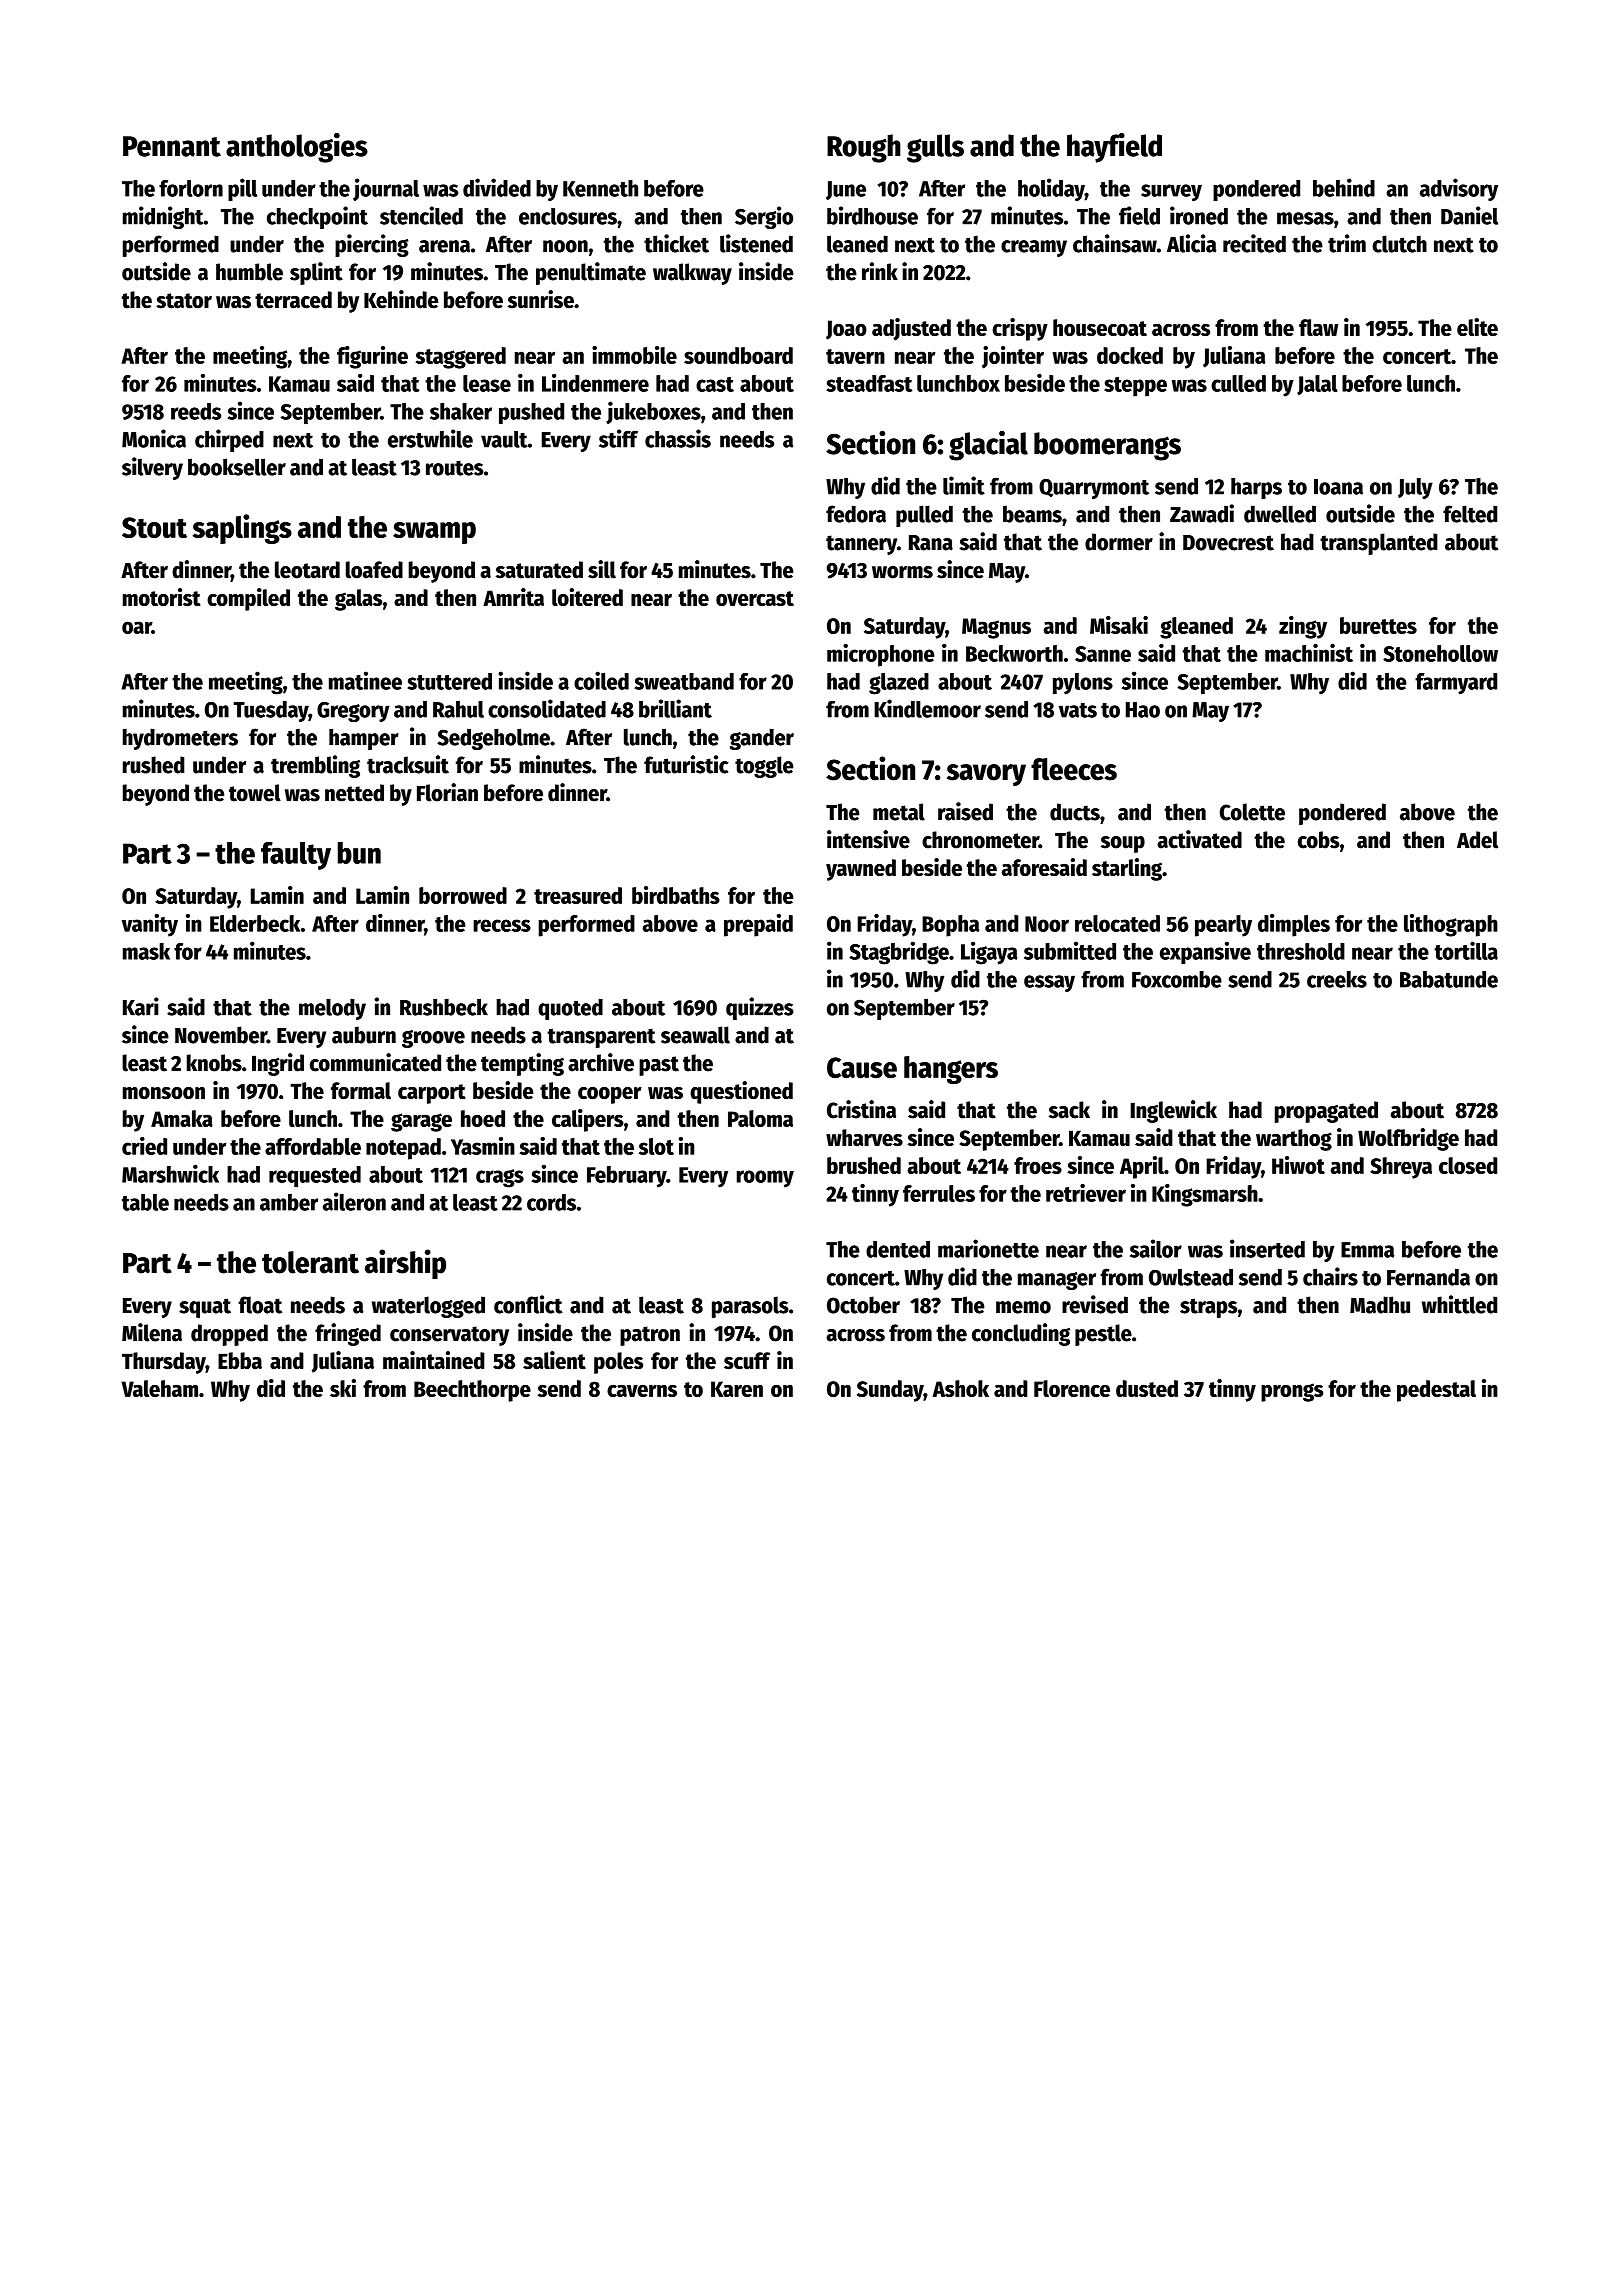 The image size is (1620, 2292). I want to click on conflict, so click(528, 1304).
